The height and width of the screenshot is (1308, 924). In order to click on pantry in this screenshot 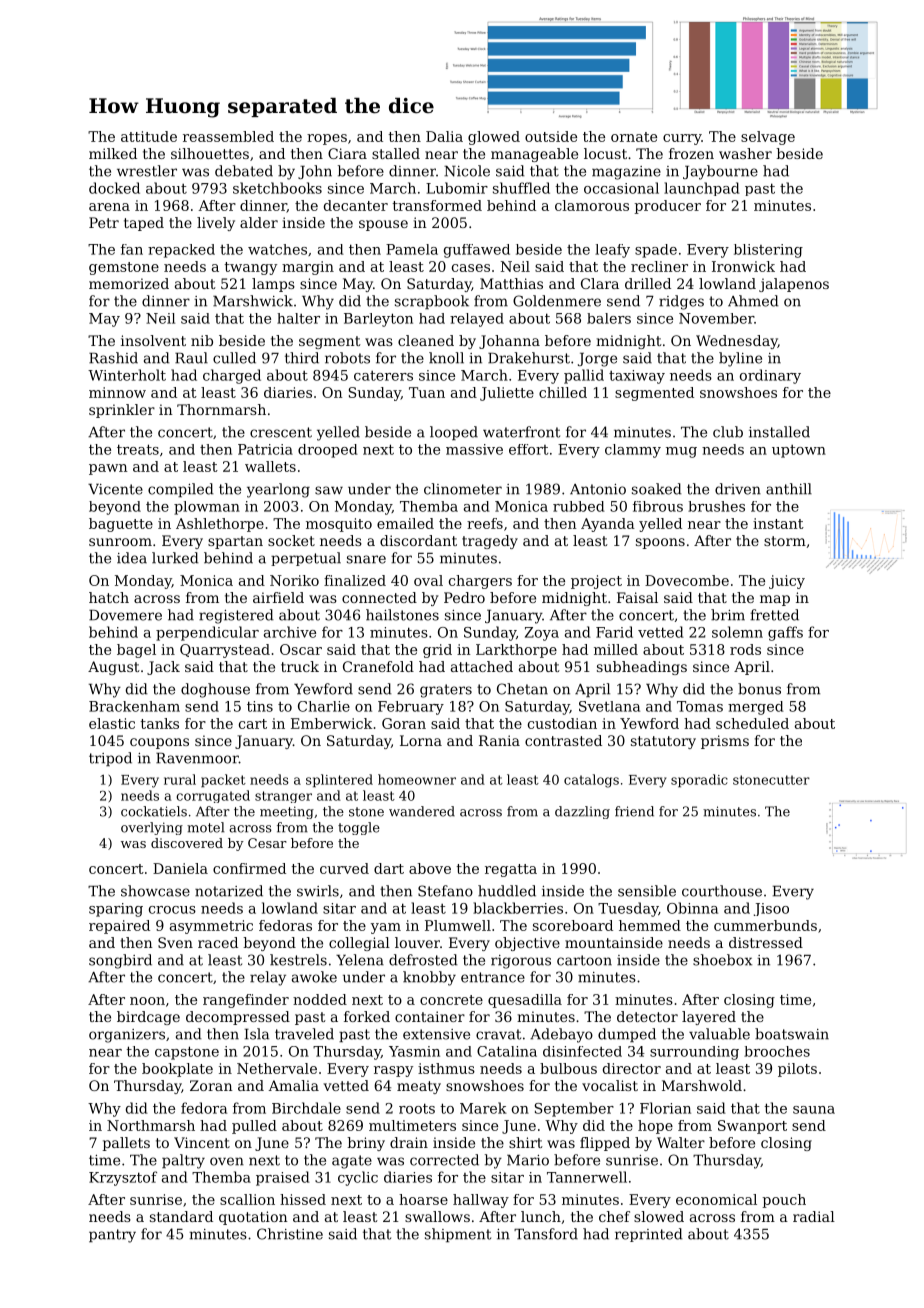, I will do `click(112, 1236)`.
